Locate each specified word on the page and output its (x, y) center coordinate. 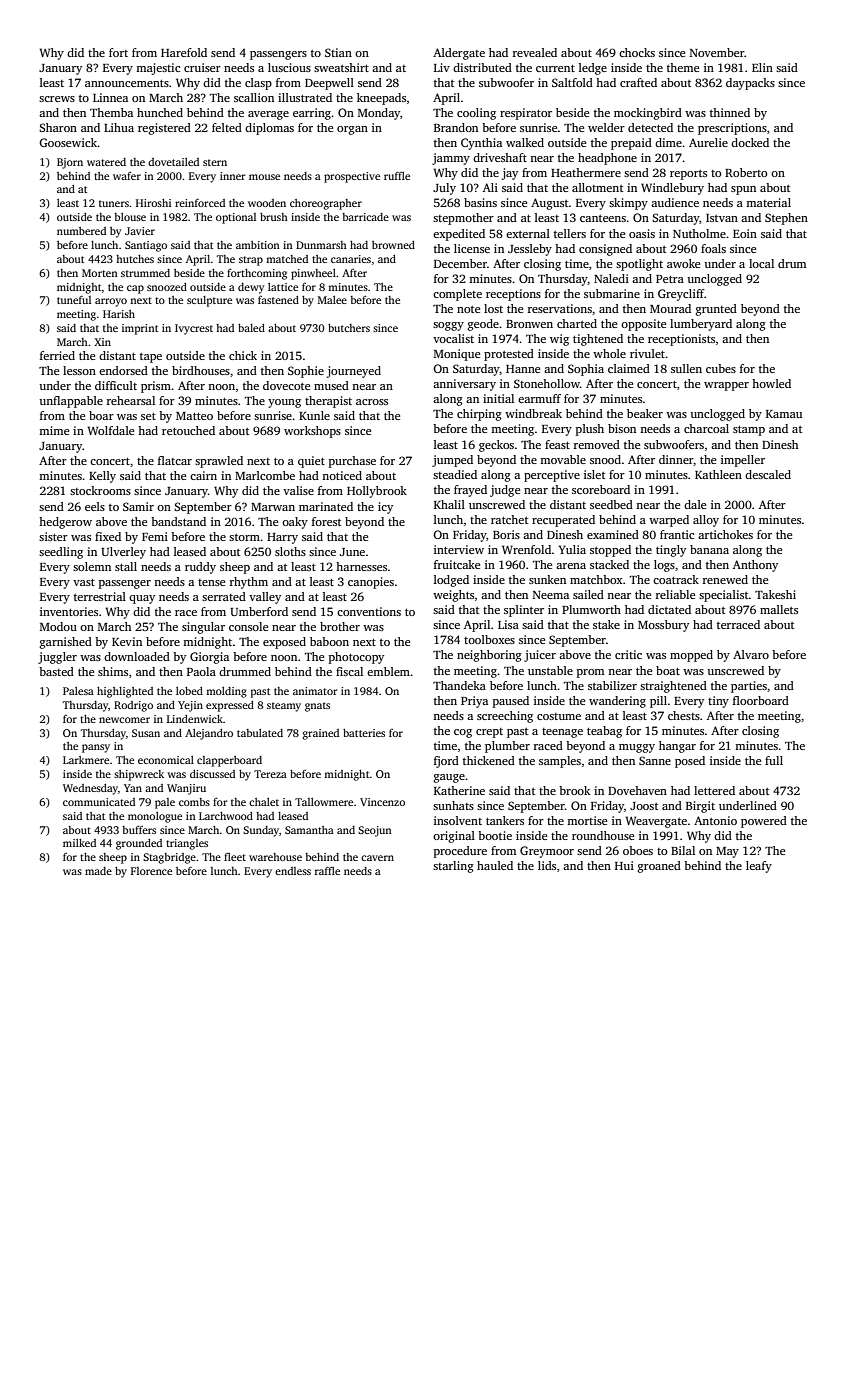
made (98, 871)
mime (54, 430)
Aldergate (459, 54)
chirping (479, 415)
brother (340, 626)
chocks (637, 52)
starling (453, 867)
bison (622, 428)
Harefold (184, 52)
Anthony (755, 566)
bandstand (178, 521)
